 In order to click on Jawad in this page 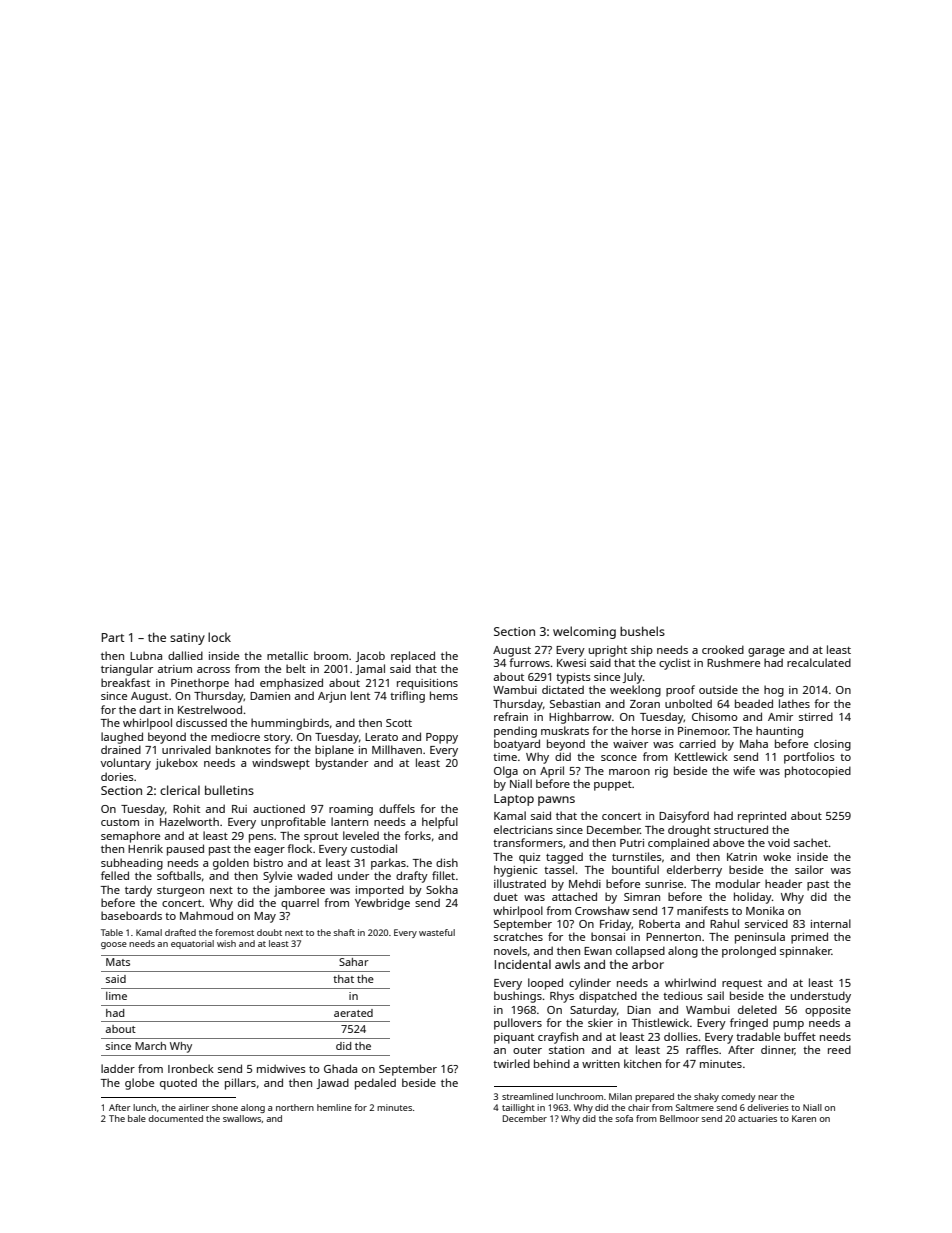, I will do `click(333, 1083)`.
